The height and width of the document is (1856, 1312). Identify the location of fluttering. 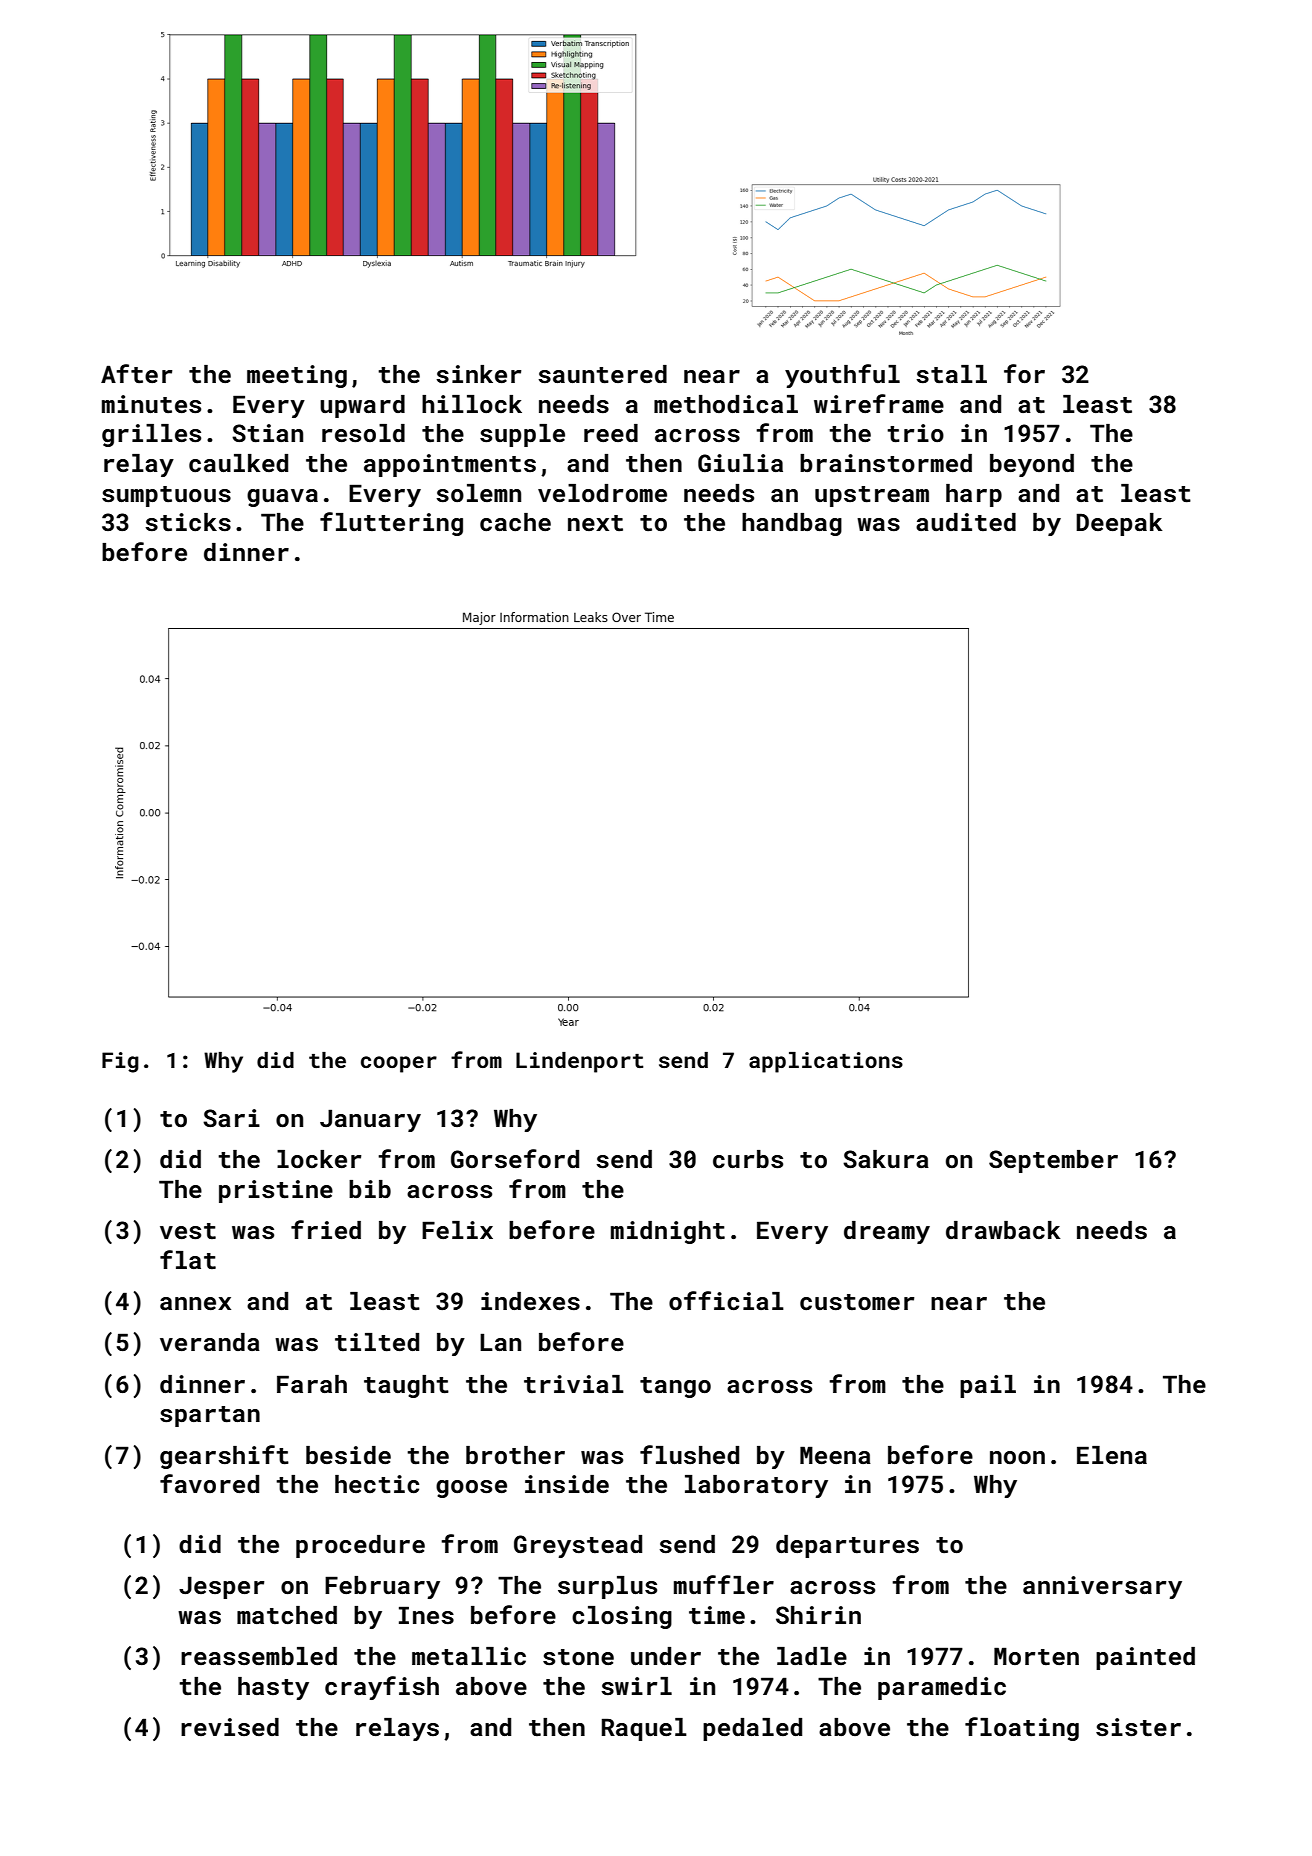
(391, 524).
